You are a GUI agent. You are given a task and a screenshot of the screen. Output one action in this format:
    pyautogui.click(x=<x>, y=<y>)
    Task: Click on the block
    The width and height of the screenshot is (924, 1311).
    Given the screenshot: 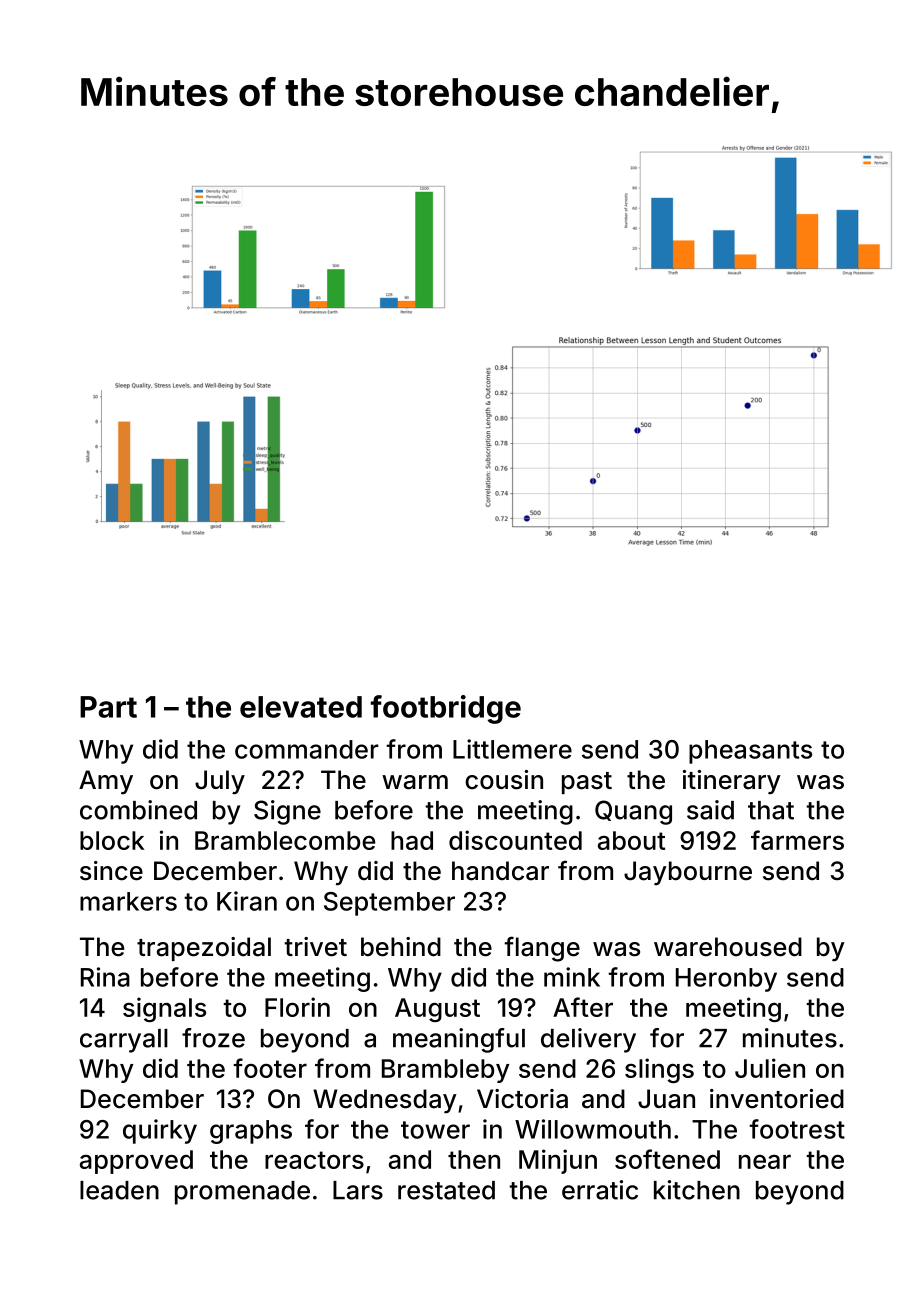 What is the action you would take?
    pyautogui.click(x=112, y=840)
